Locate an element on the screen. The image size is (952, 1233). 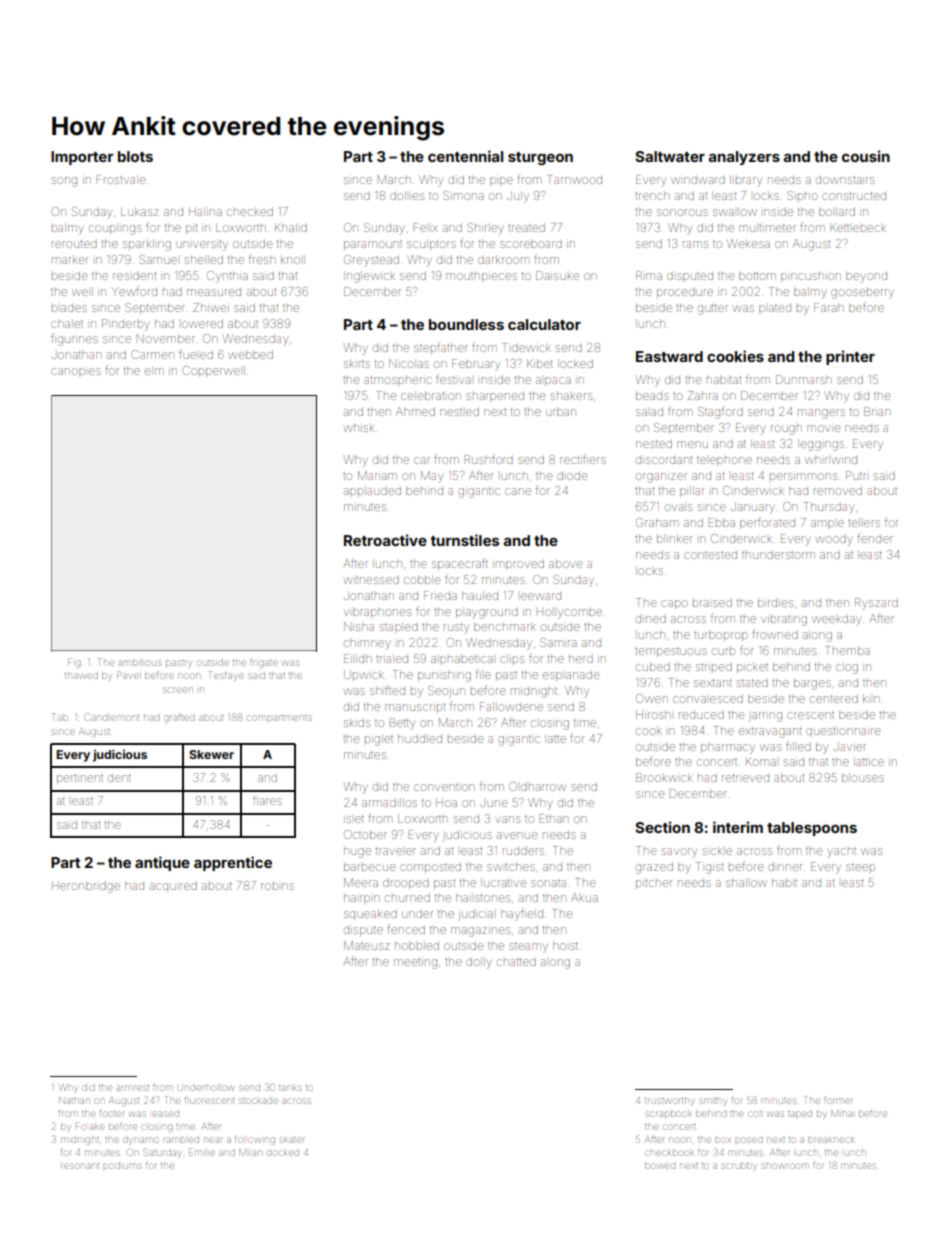
hairpin is located at coordinates (361, 898).
